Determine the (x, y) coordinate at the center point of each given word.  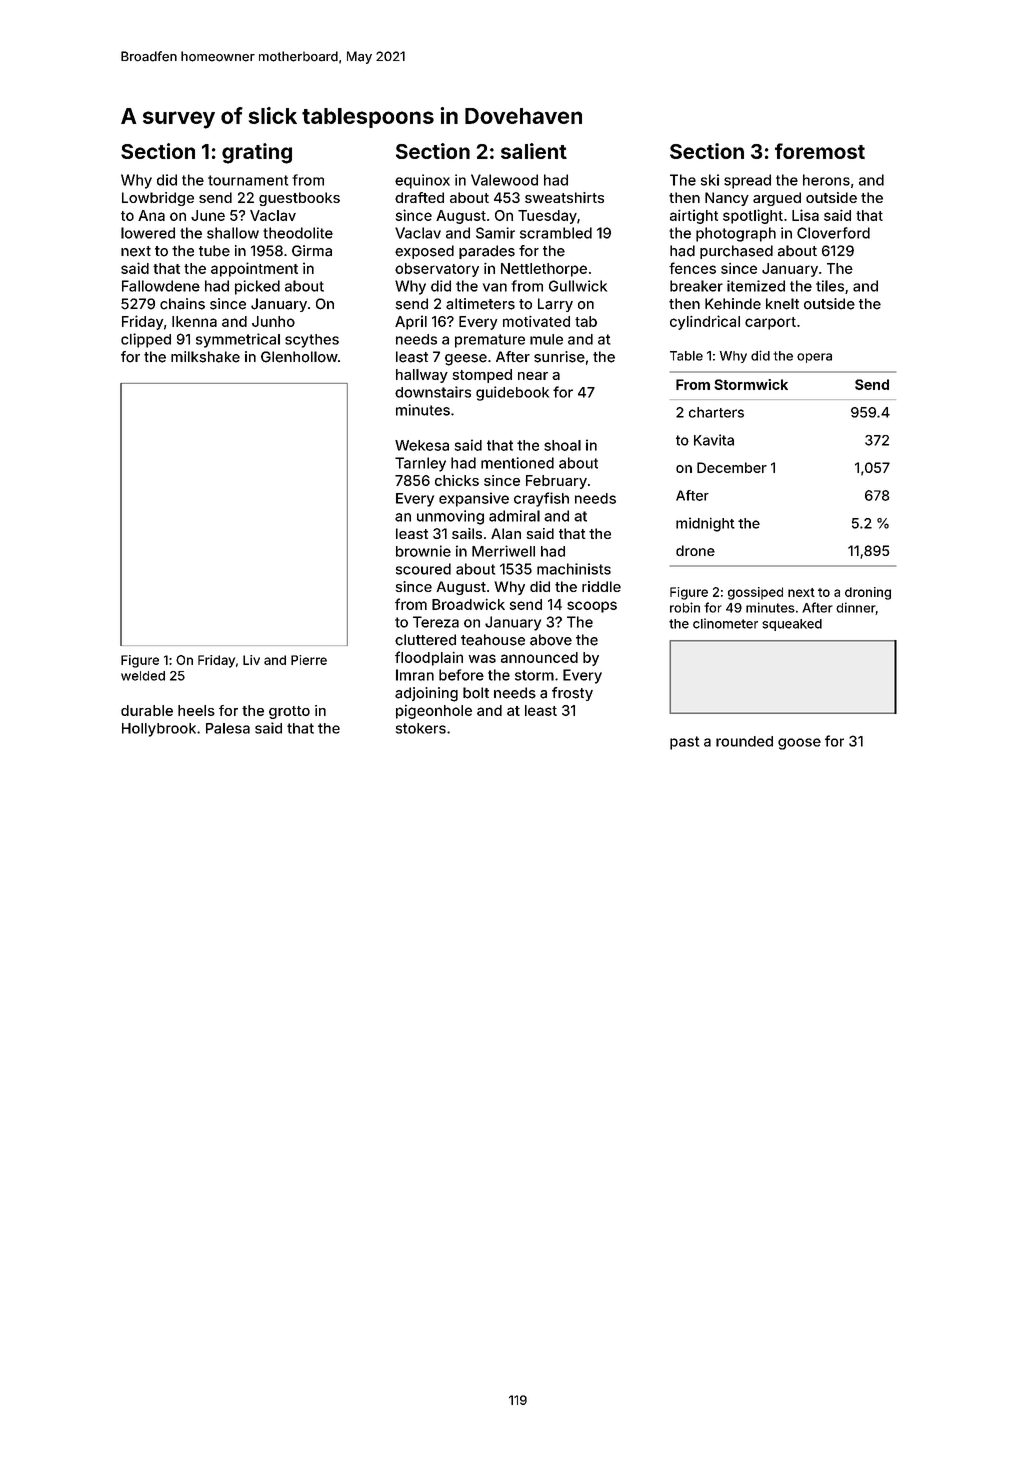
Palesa (228, 728)
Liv (251, 660)
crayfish (541, 499)
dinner (856, 608)
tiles (830, 286)
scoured (423, 569)
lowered (148, 233)
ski (710, 180)
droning (868, 593)
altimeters (480, 304)
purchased (736, 252)
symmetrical (238, 340)
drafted (419, 197)
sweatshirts (564, 197)
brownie (423, 551)
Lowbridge (158, 199)
